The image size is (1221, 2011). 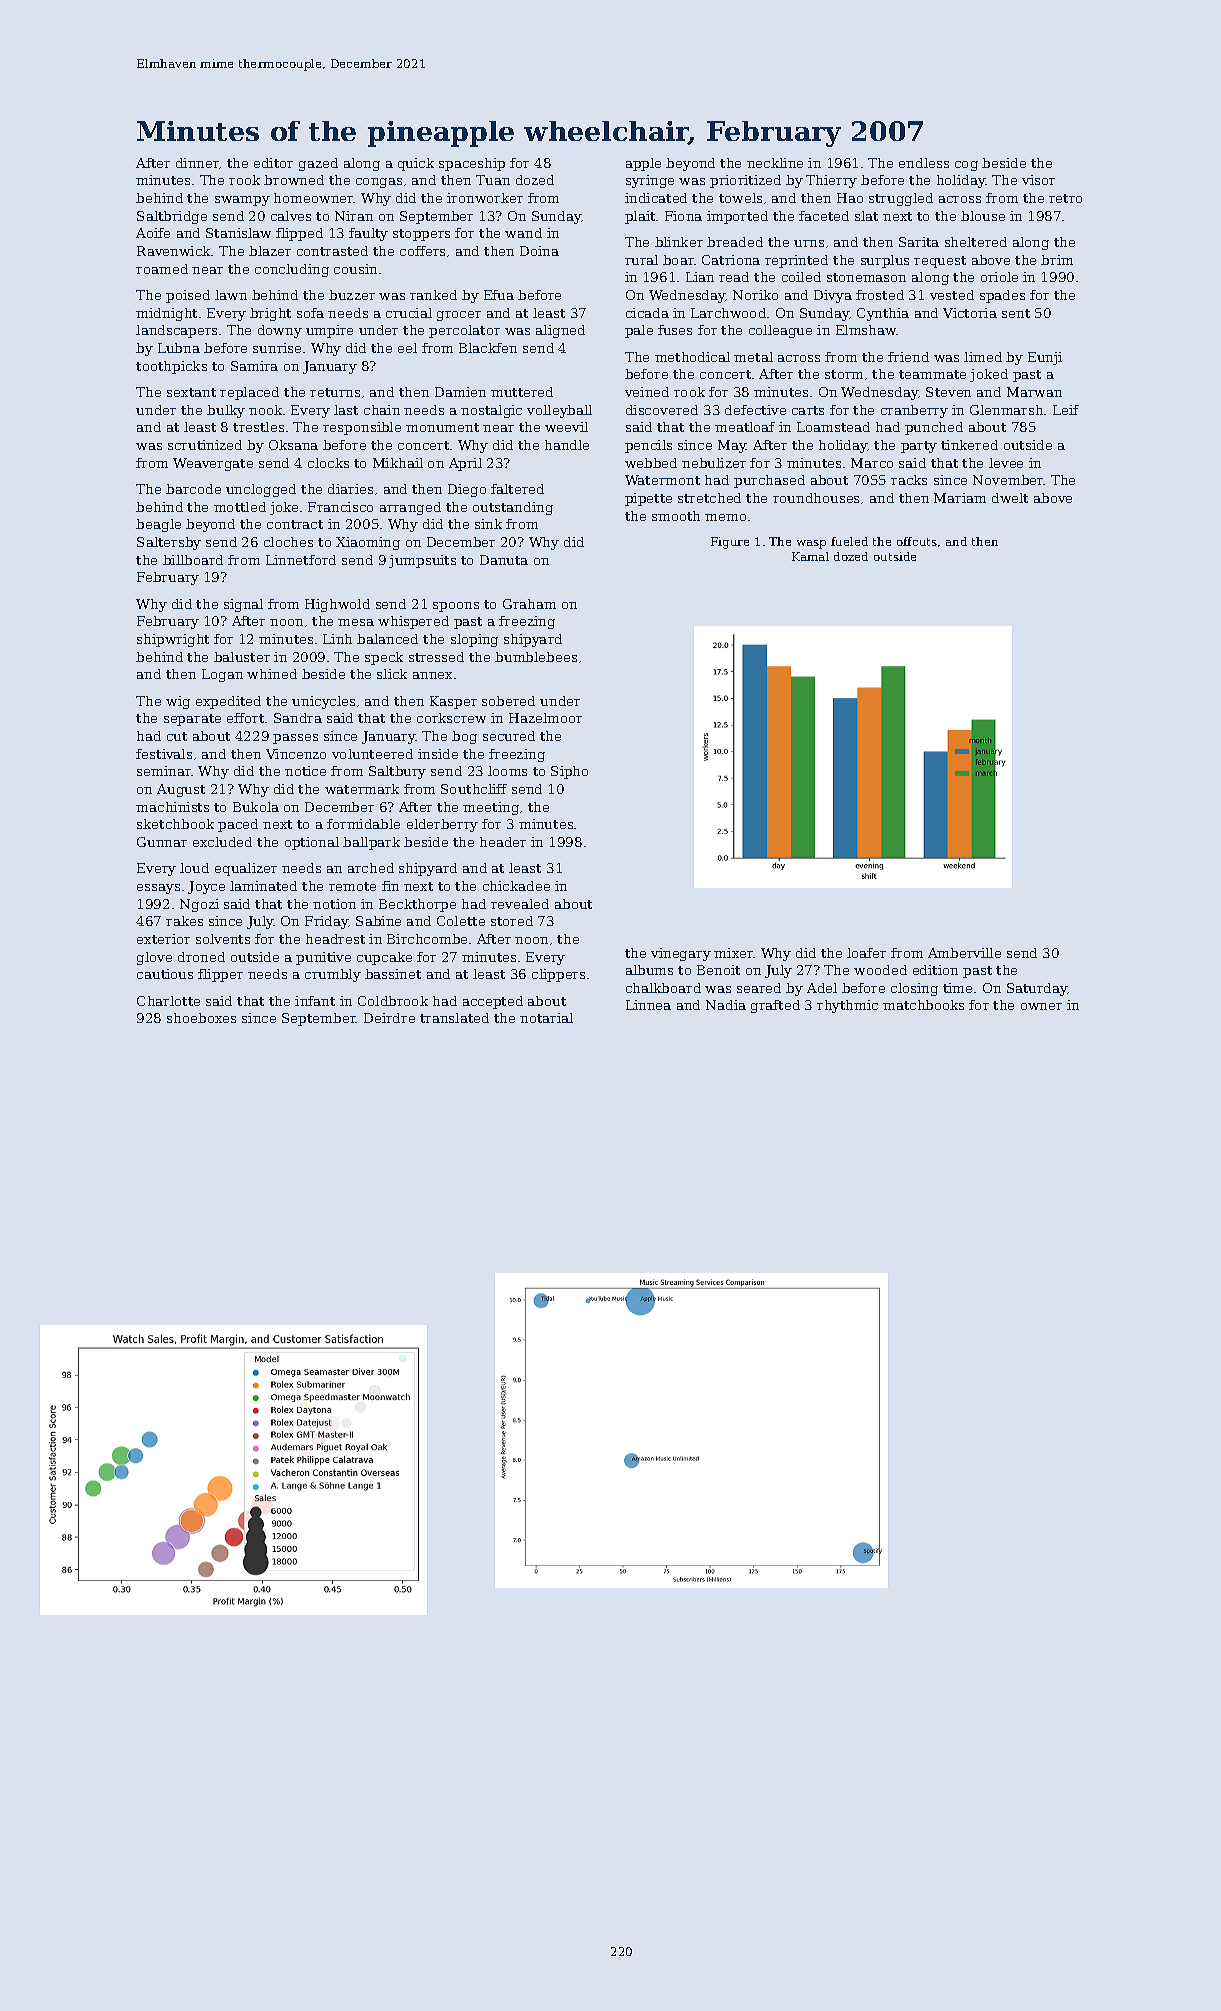 I want to click on rural, so click(x=641, y=260).
